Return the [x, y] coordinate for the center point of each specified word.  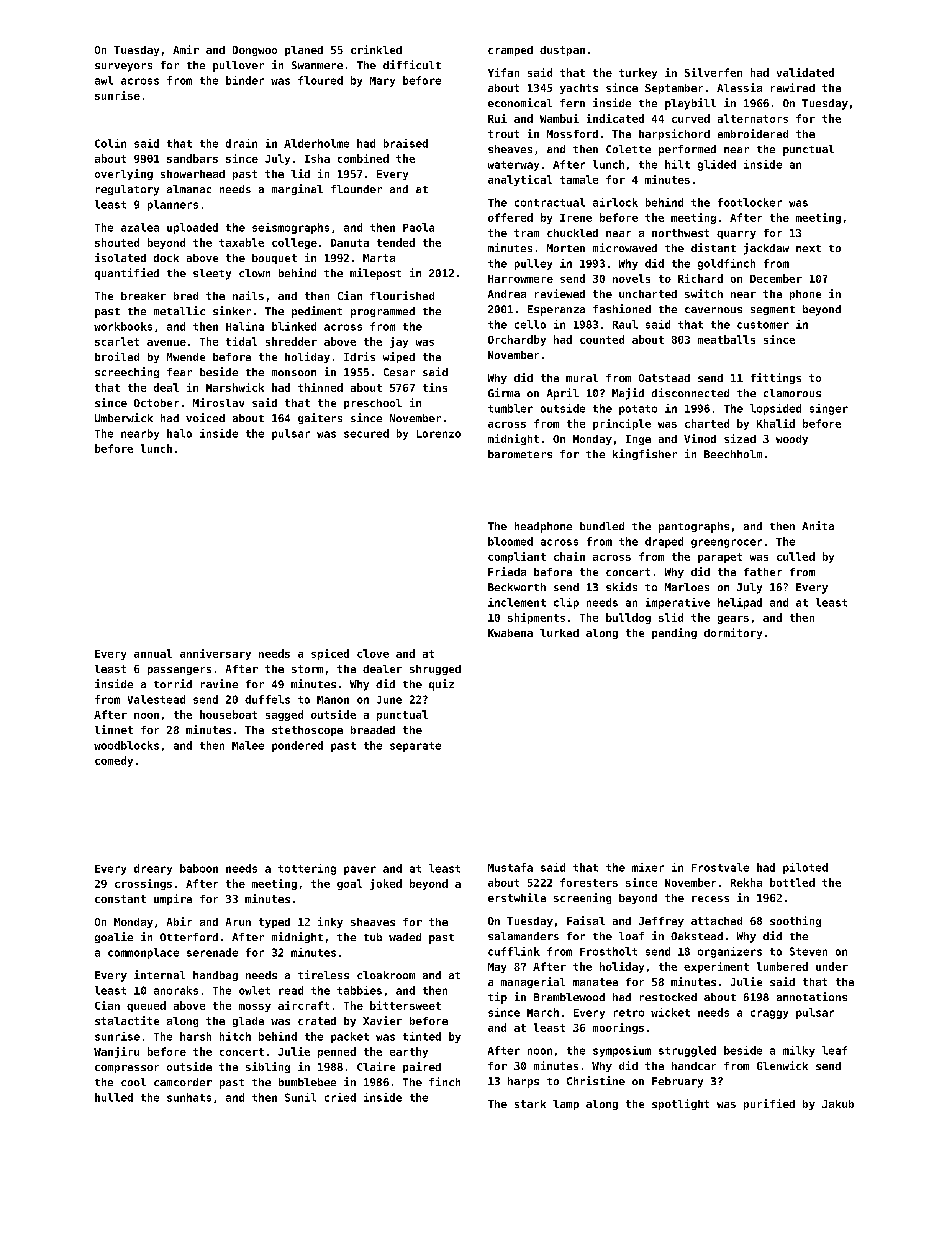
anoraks [176, 990]
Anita [818, 525]
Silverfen [713, 72]
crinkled [376, 49]
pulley [533, 264]
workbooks [123, 326]
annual [153, 653]
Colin [110, 143]
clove [373, 653]
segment [773, 310]
